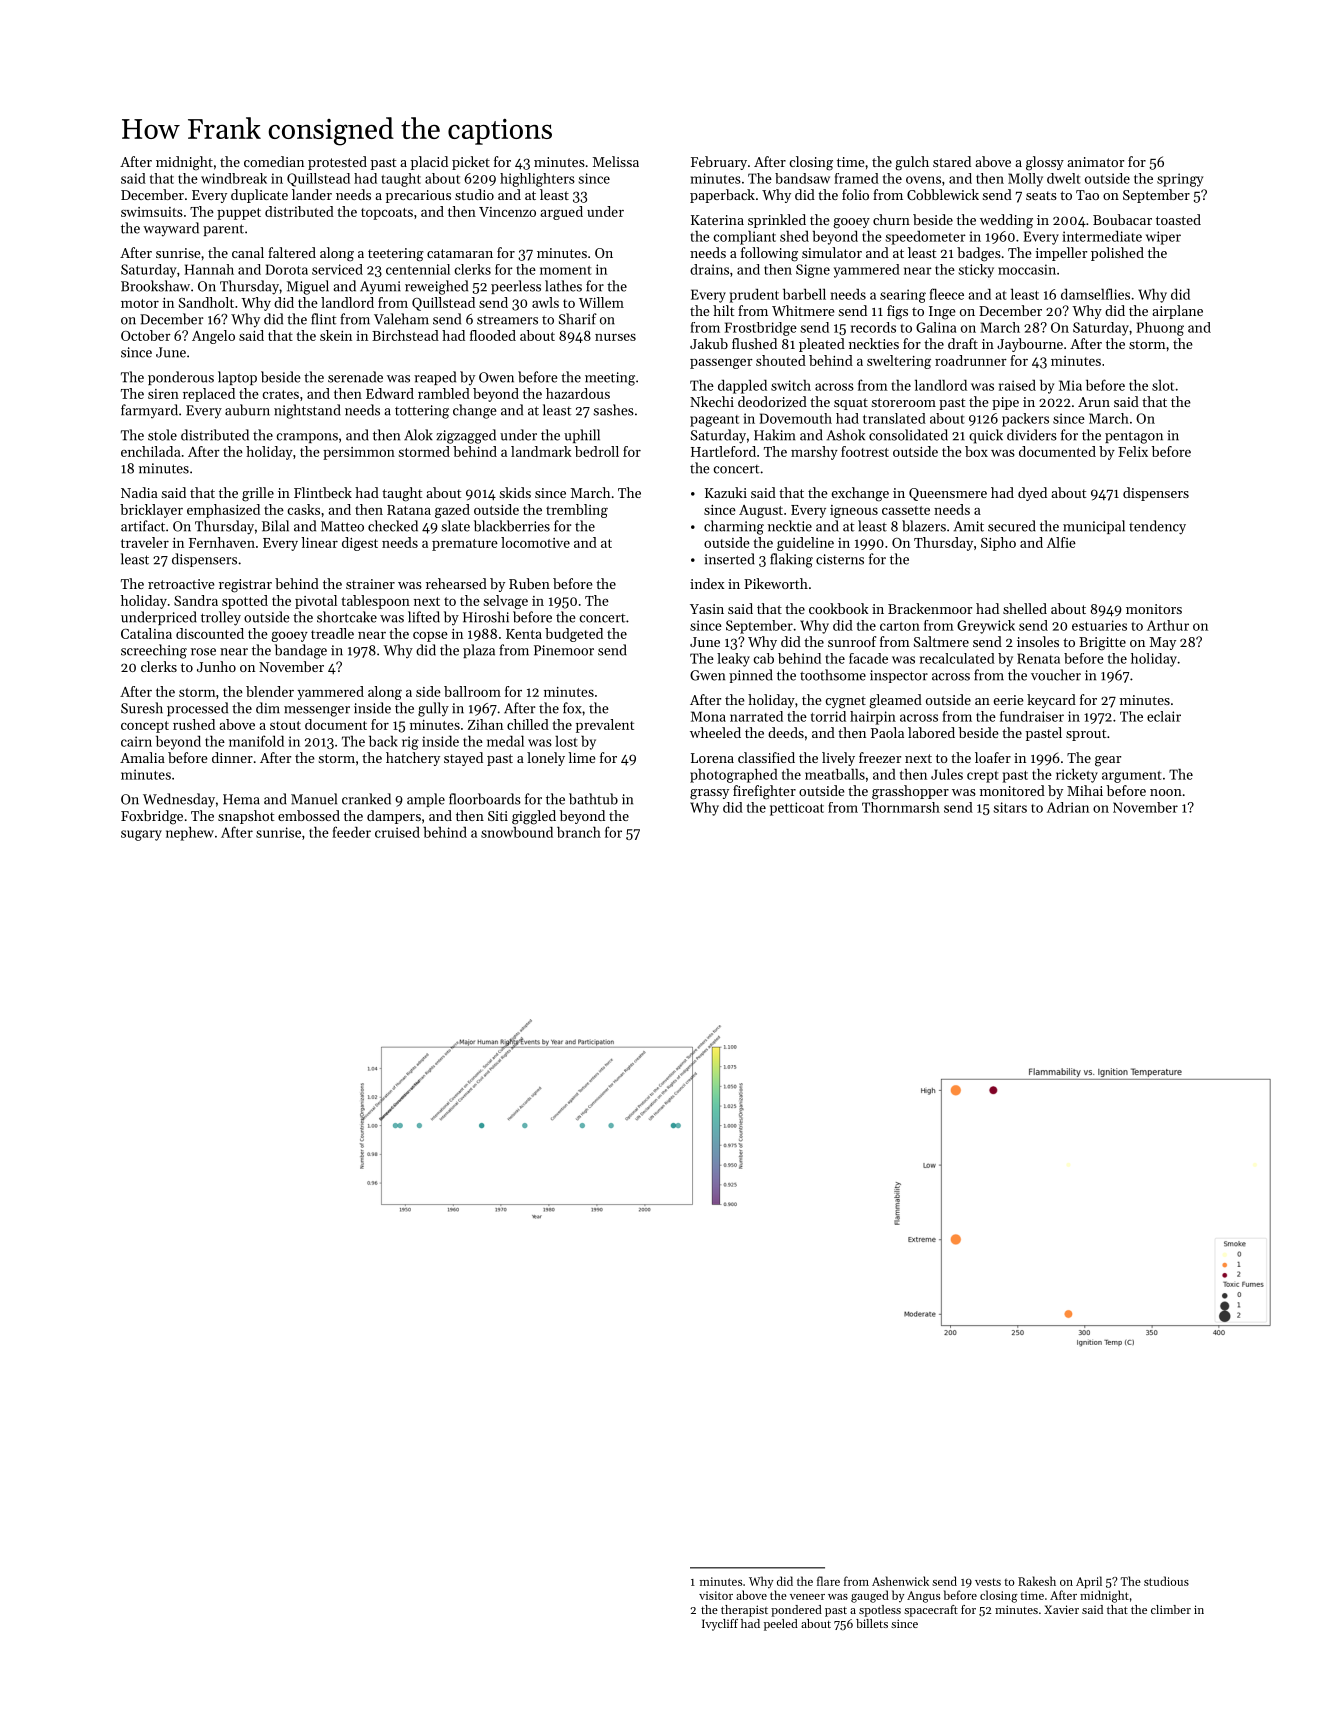 The width and height of the page is (1332, 1724). Describe the element at coordinates (1095, 162) in the page. I see `animator` at that location.
